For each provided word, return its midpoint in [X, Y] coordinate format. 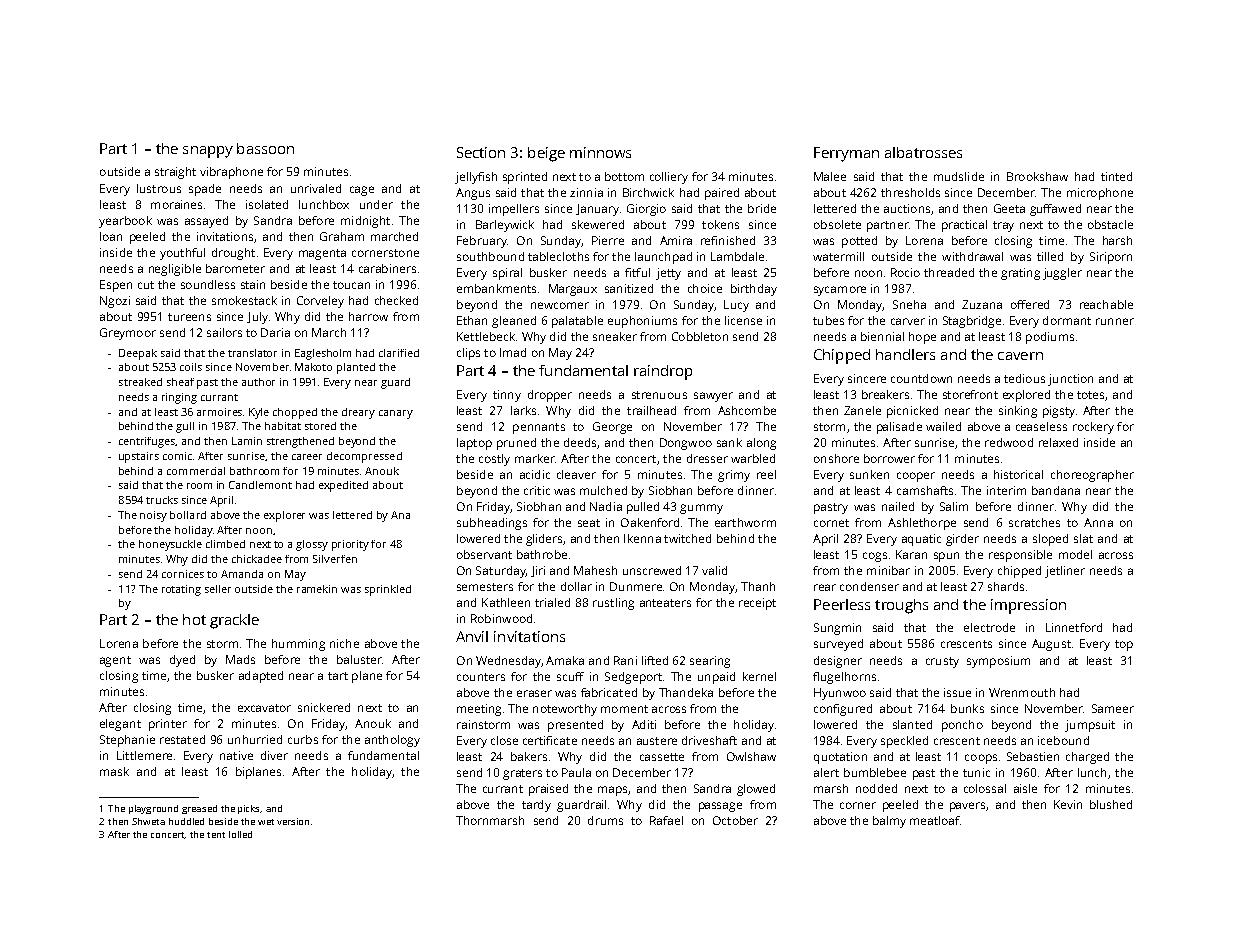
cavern [1020, 356]
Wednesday [508, 662]
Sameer [1113, 708]
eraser [534, 693]
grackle [234, 621]
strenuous [659, 395]
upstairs [139, 457]
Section [481, 152]
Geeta [1009, 208]
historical [1018, 474]
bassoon [265, 148]
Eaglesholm [323, 354]
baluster [359, 659]
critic [537, 490]
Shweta [148, 821]
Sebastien [1033, 756]
